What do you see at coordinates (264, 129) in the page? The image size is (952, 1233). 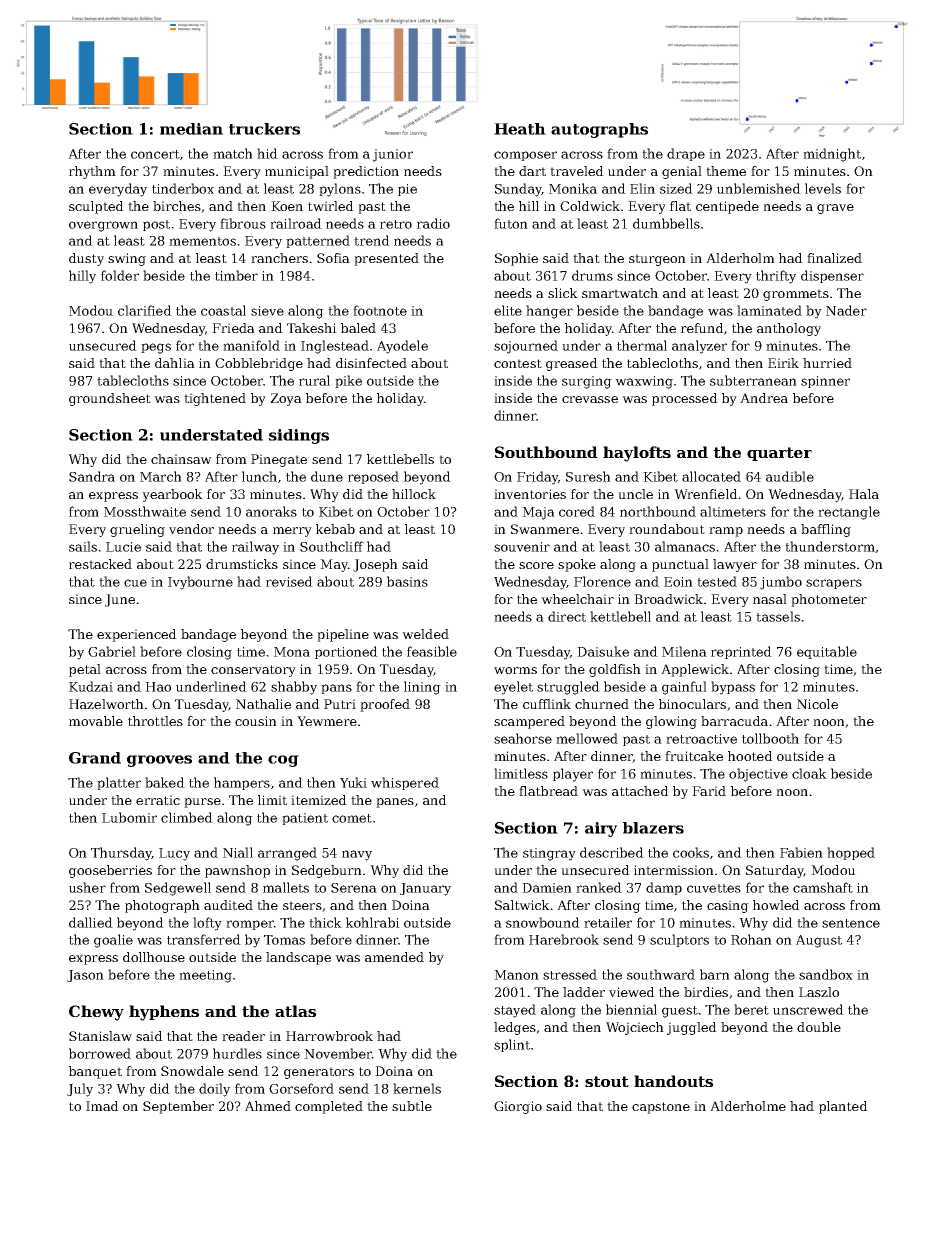 I see `truckers` at bounding box center [264, 129].
